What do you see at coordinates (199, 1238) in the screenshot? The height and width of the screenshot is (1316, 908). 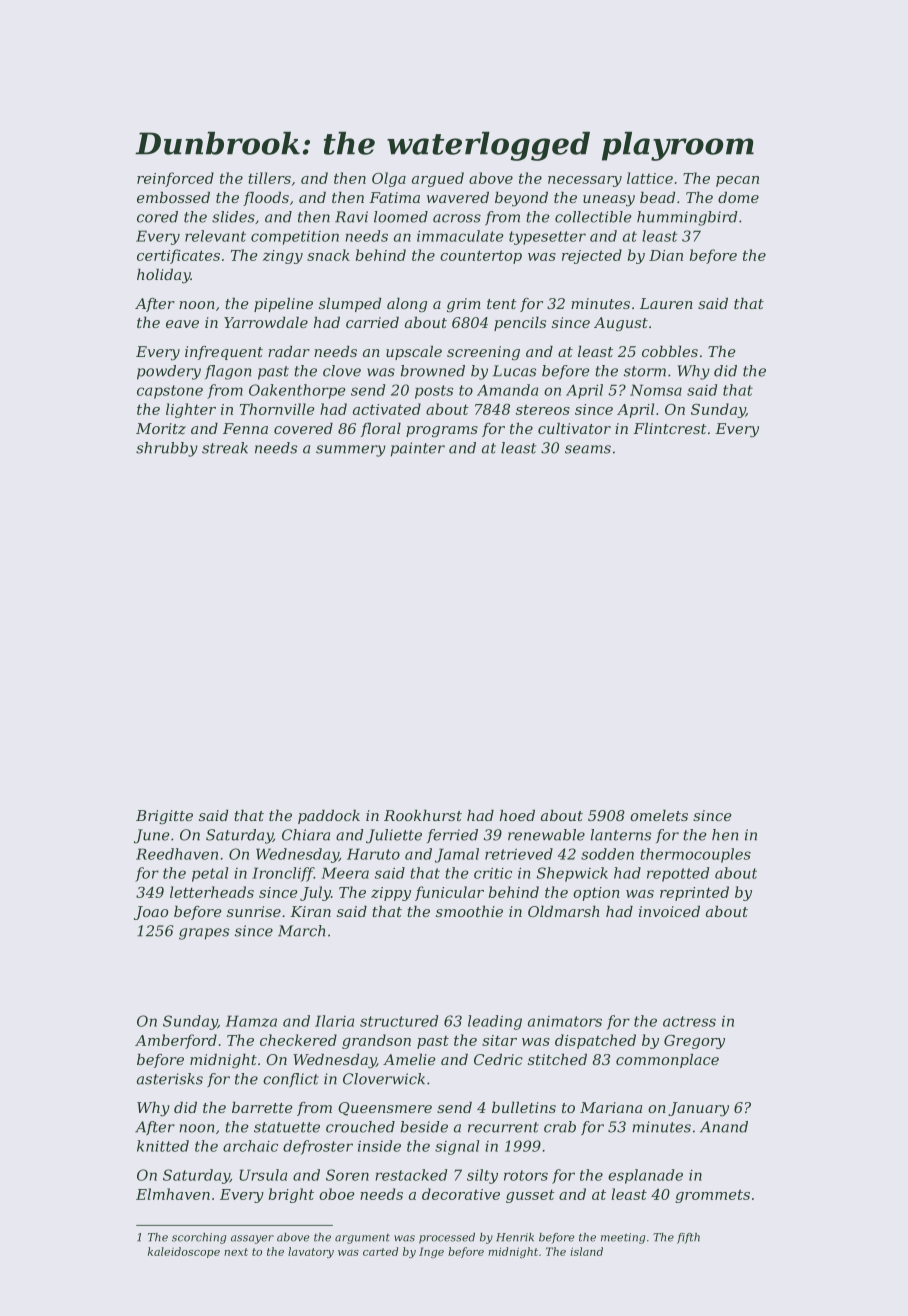 I see `scorching` at bounding box center [199, 1238].
